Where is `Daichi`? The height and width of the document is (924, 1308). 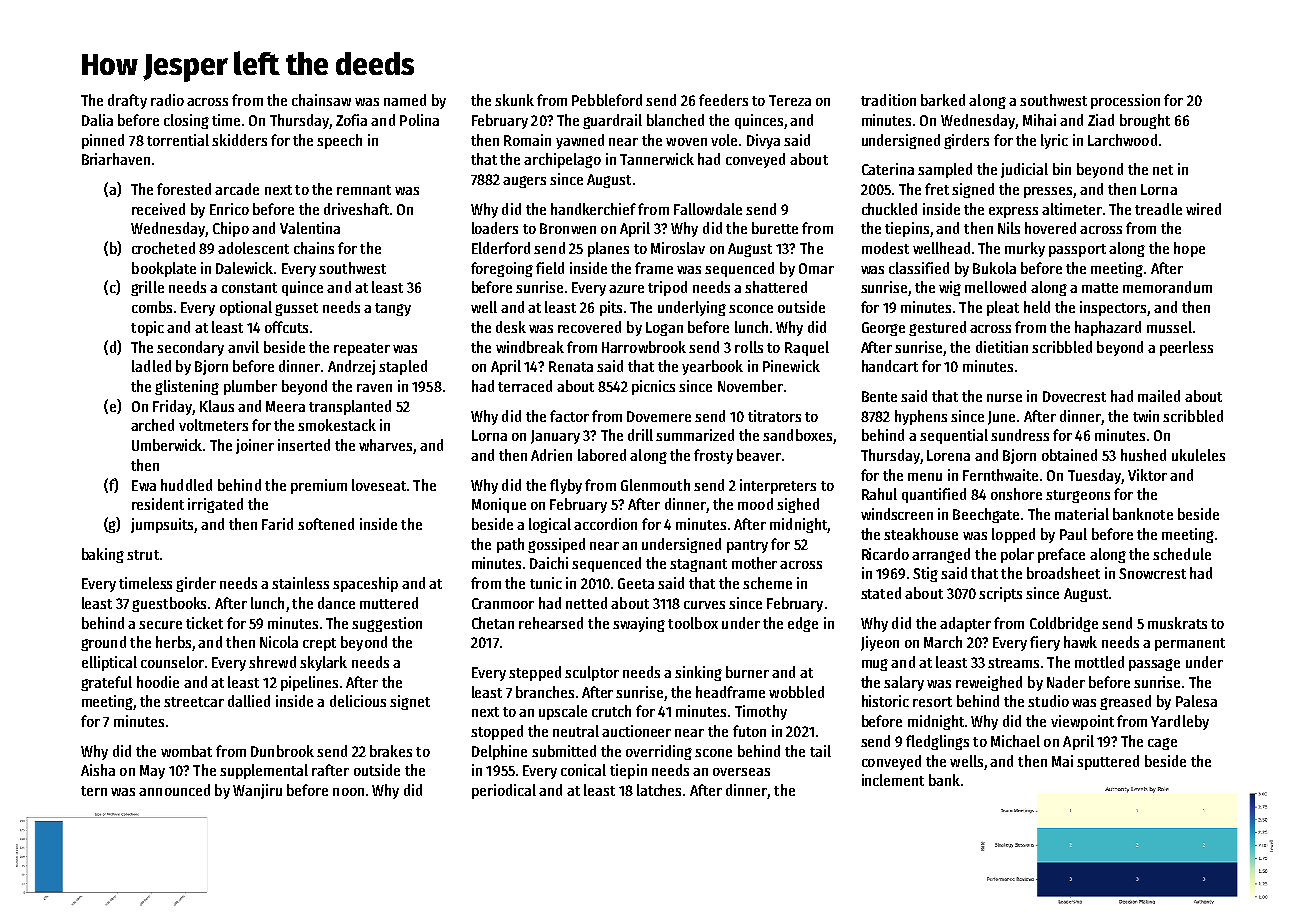 Daichi is located at coordinates (549, 563).
